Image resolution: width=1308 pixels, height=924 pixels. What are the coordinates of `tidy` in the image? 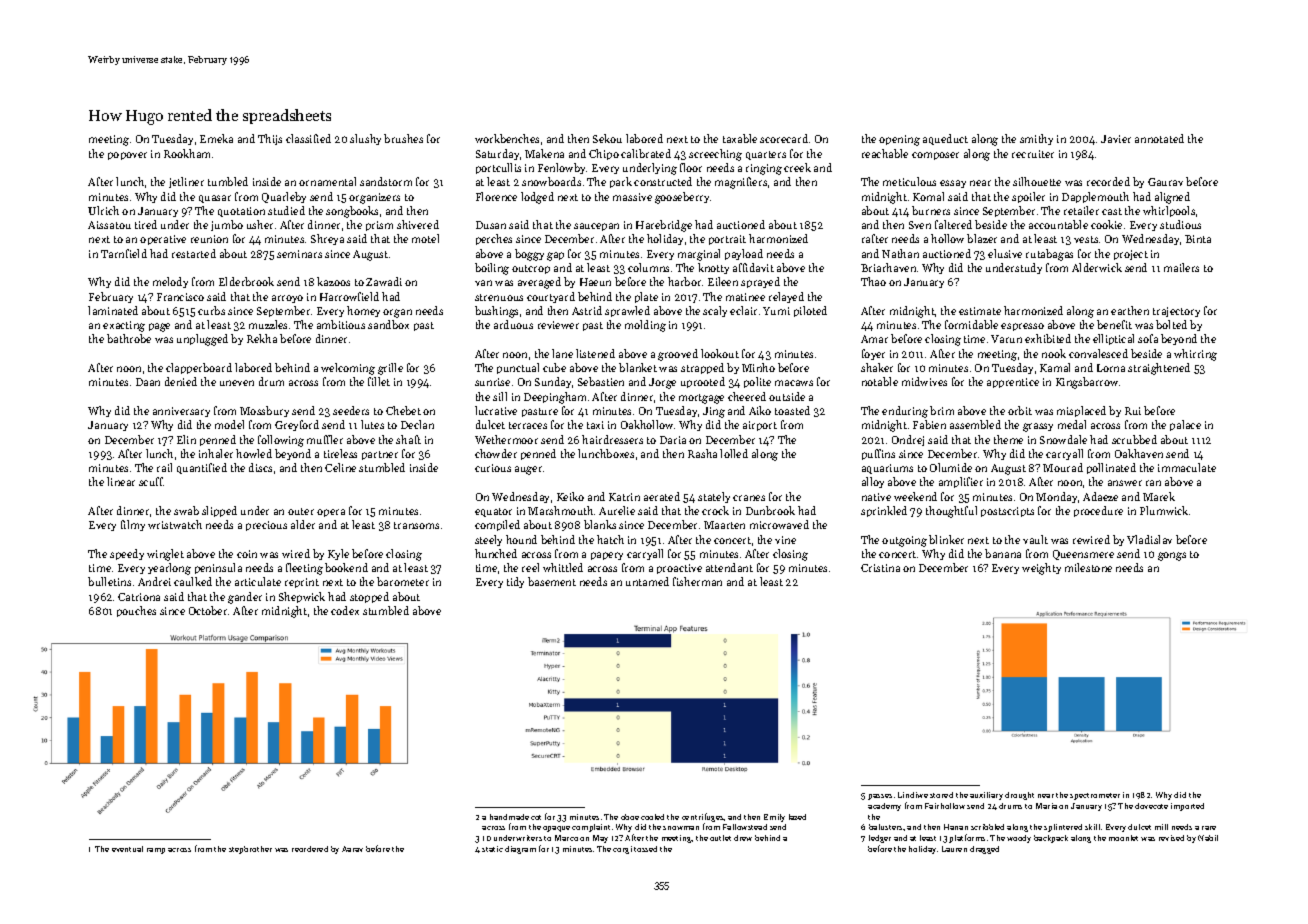 It's located at (515, 582).
